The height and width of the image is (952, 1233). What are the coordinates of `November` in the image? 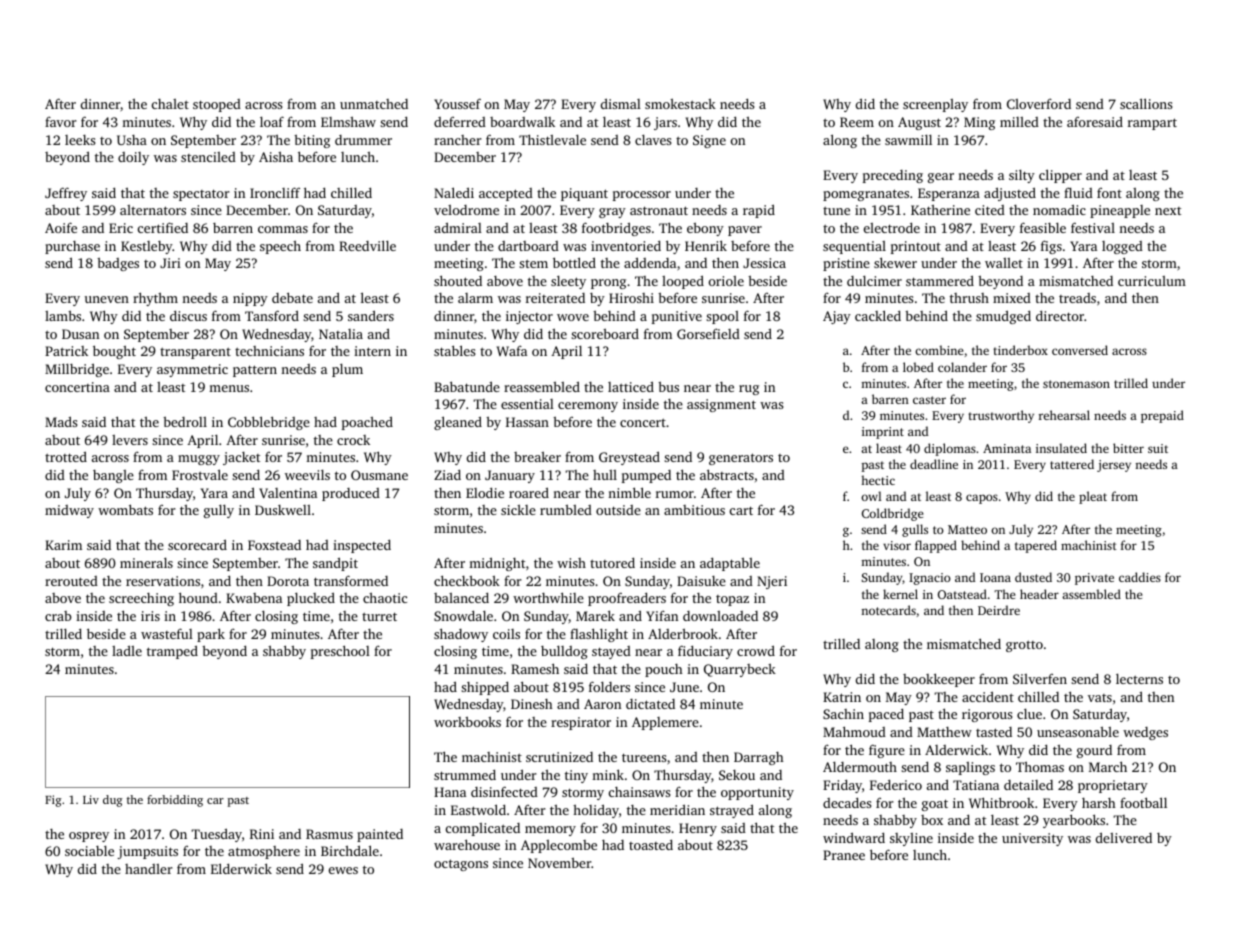 It's located at (559, 863).
